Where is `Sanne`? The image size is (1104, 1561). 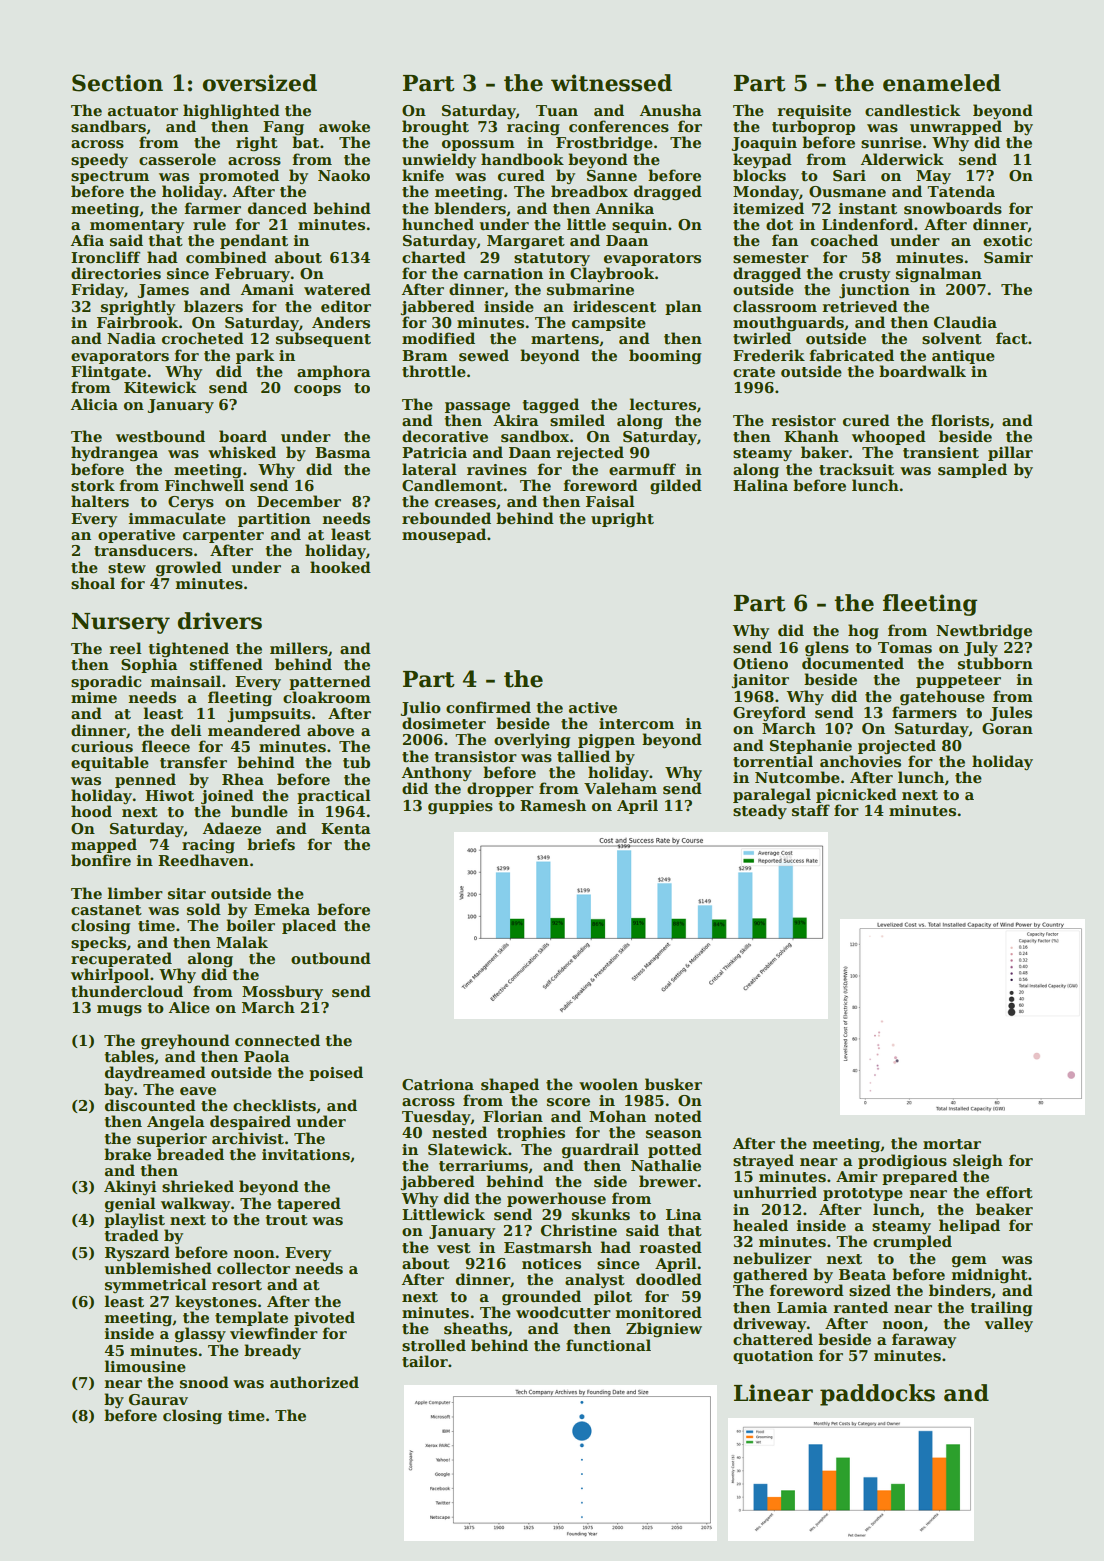
Sanne is located at coordinates (612, 175).
